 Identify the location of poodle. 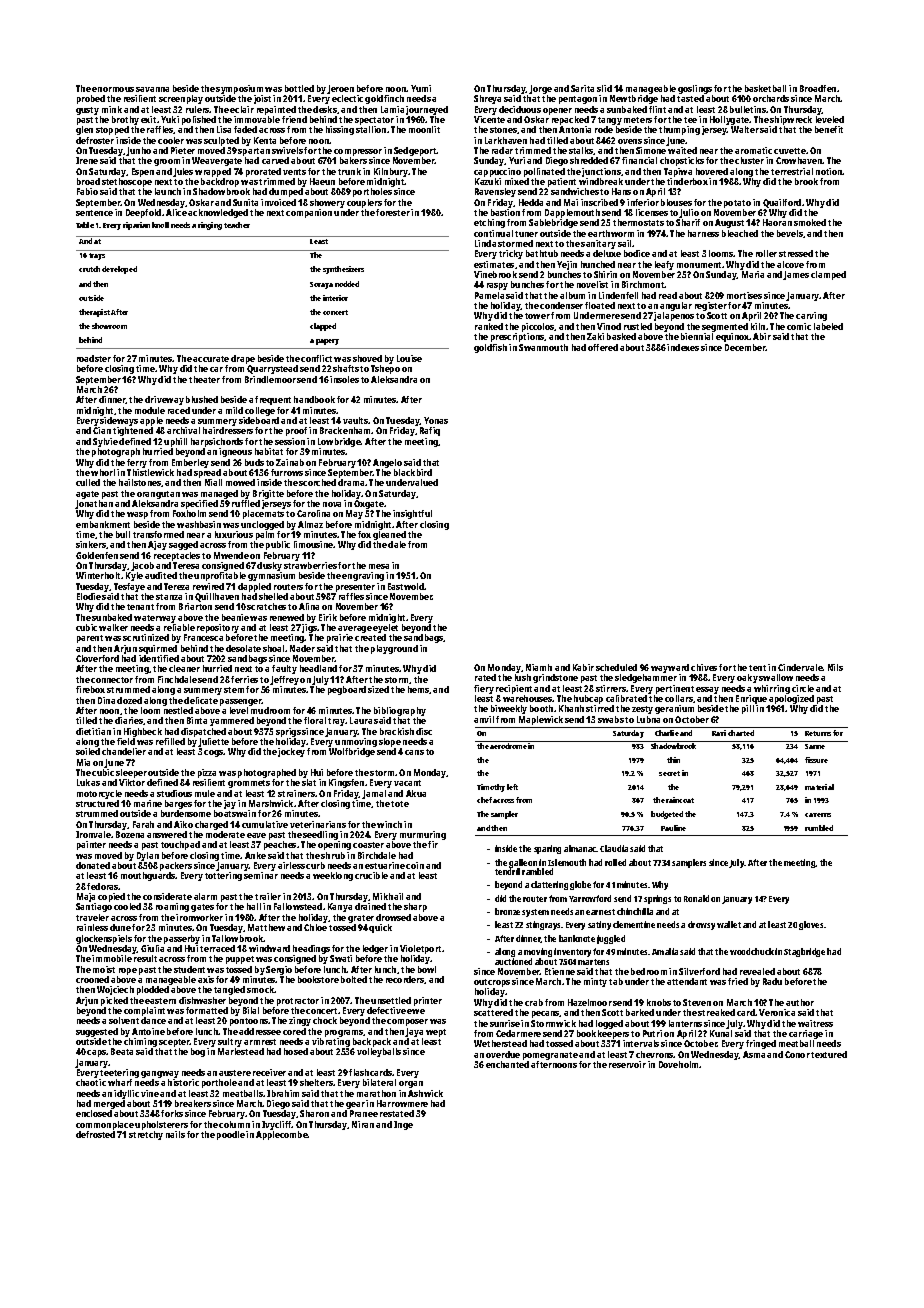
(231, 1135).
